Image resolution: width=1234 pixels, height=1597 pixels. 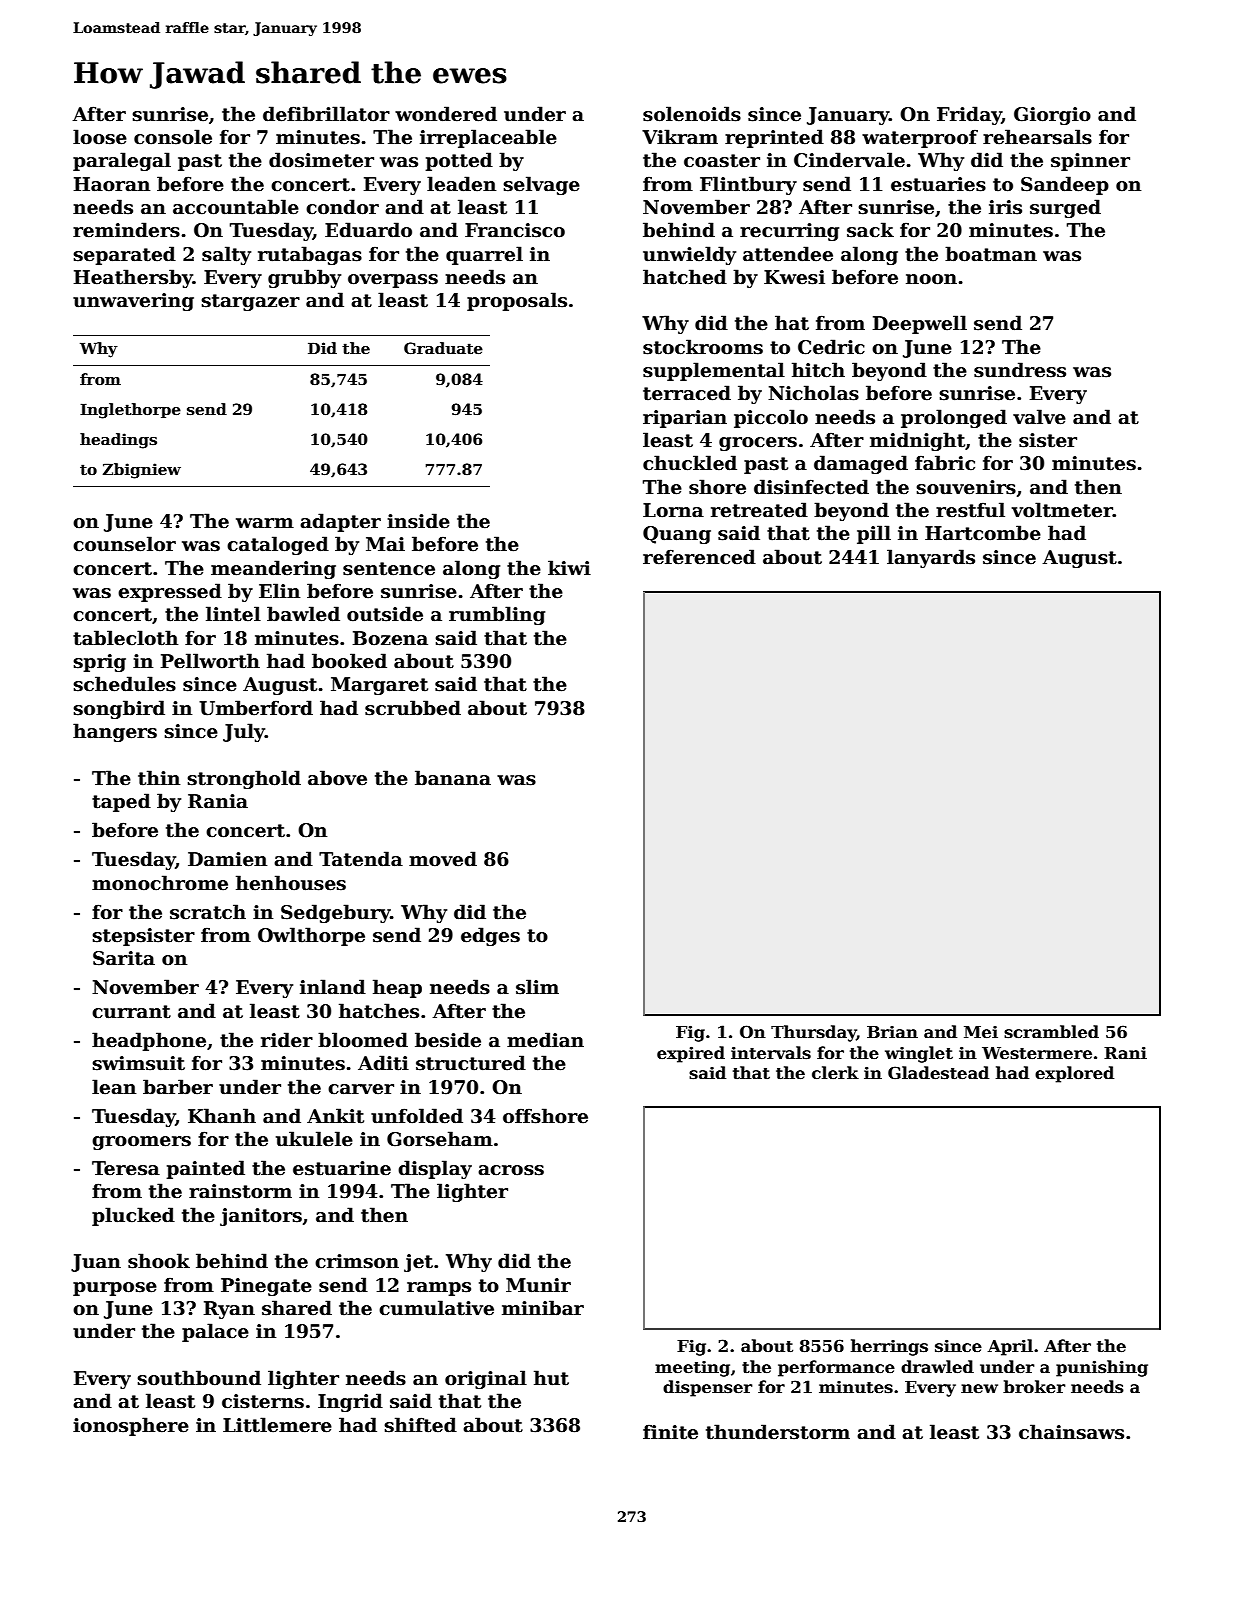 I want to click on banana, so click(x=453, y=778).
